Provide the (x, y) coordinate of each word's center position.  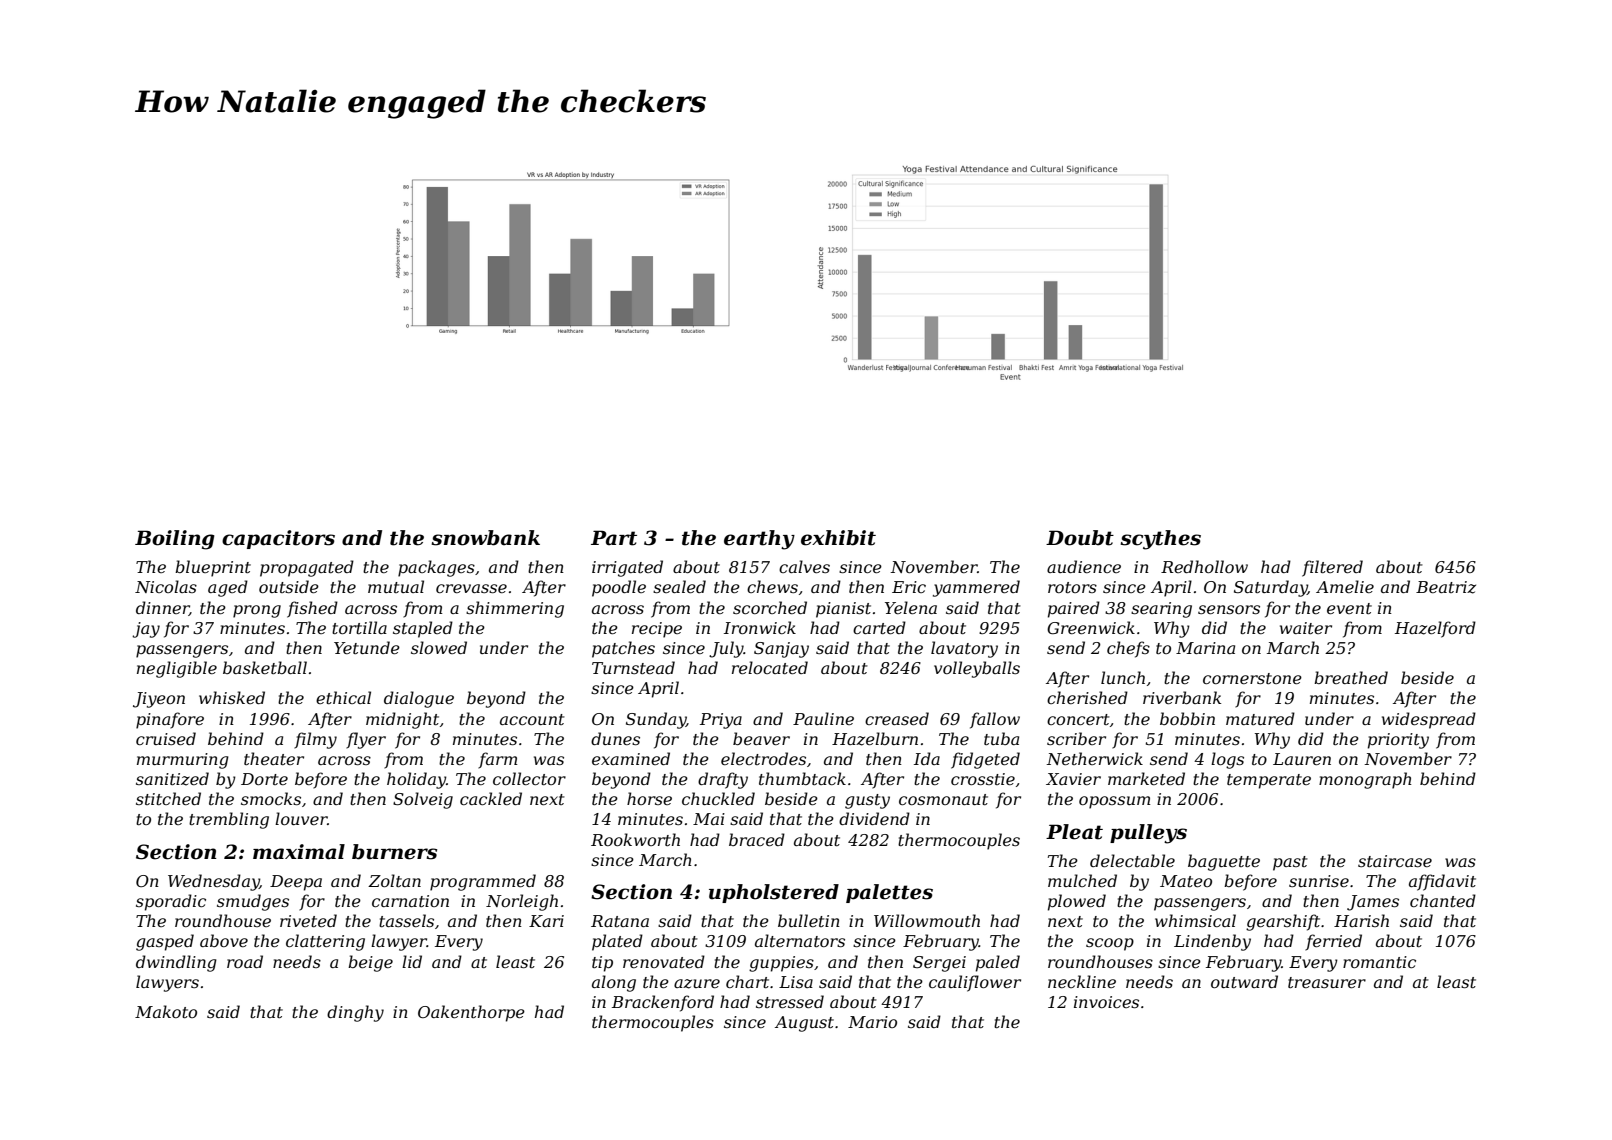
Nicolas (166, 586)
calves (804, 566)
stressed (790, 1001)
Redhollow (1204, 566)
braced (757, 839)
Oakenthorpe (471, 1013)
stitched (168, 798)
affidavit (1442, 882)
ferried (1333, 942)
